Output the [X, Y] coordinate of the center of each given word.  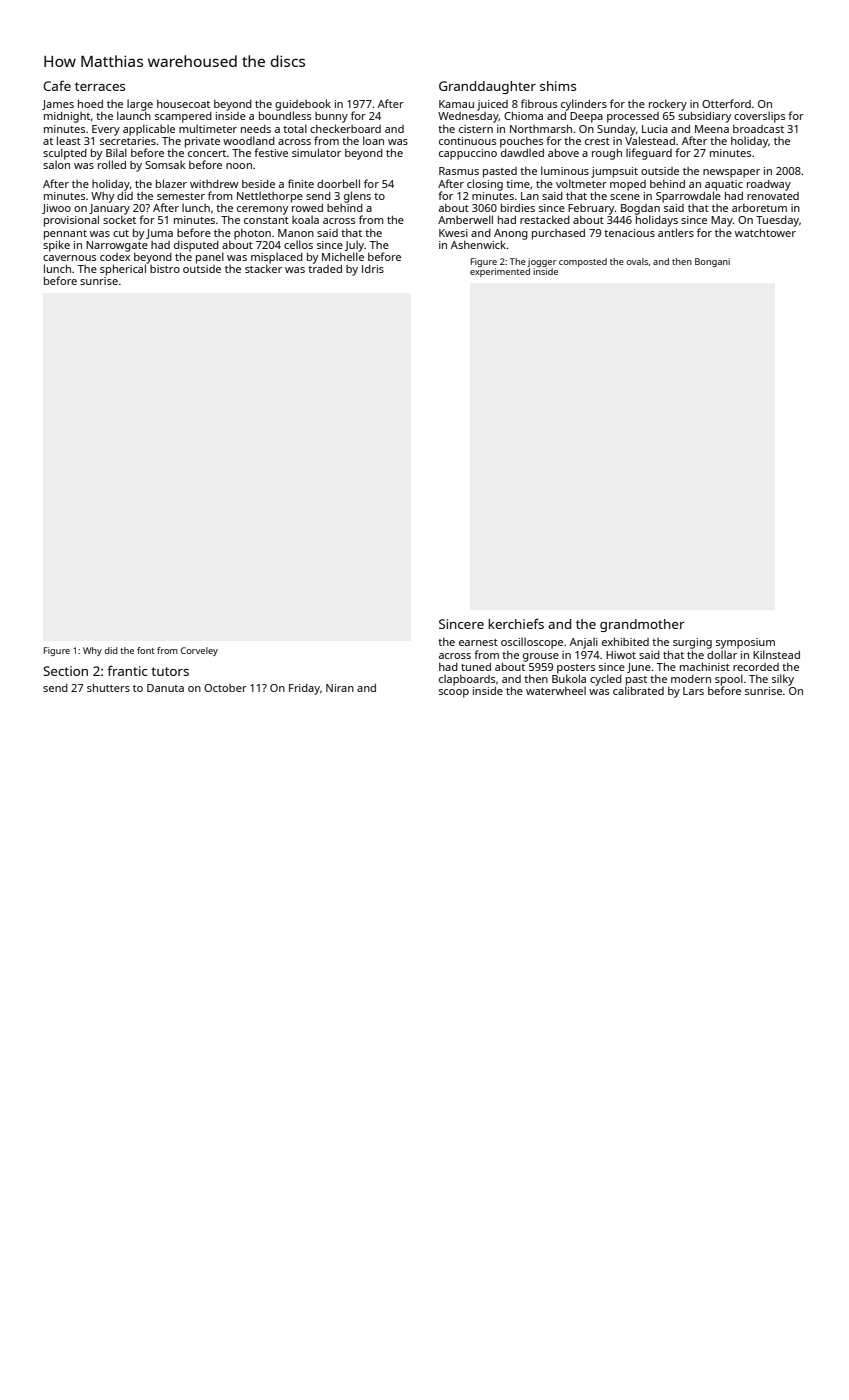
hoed [90, 103]
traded [325, 269]
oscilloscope [532, 643]
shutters [108, 687]
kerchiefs [516, 623]
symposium [745, 643]
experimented [500, 272]
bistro [165, 269]
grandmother [642, 625]
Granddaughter [487, 87]
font [146, 650]
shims [558, 86]
